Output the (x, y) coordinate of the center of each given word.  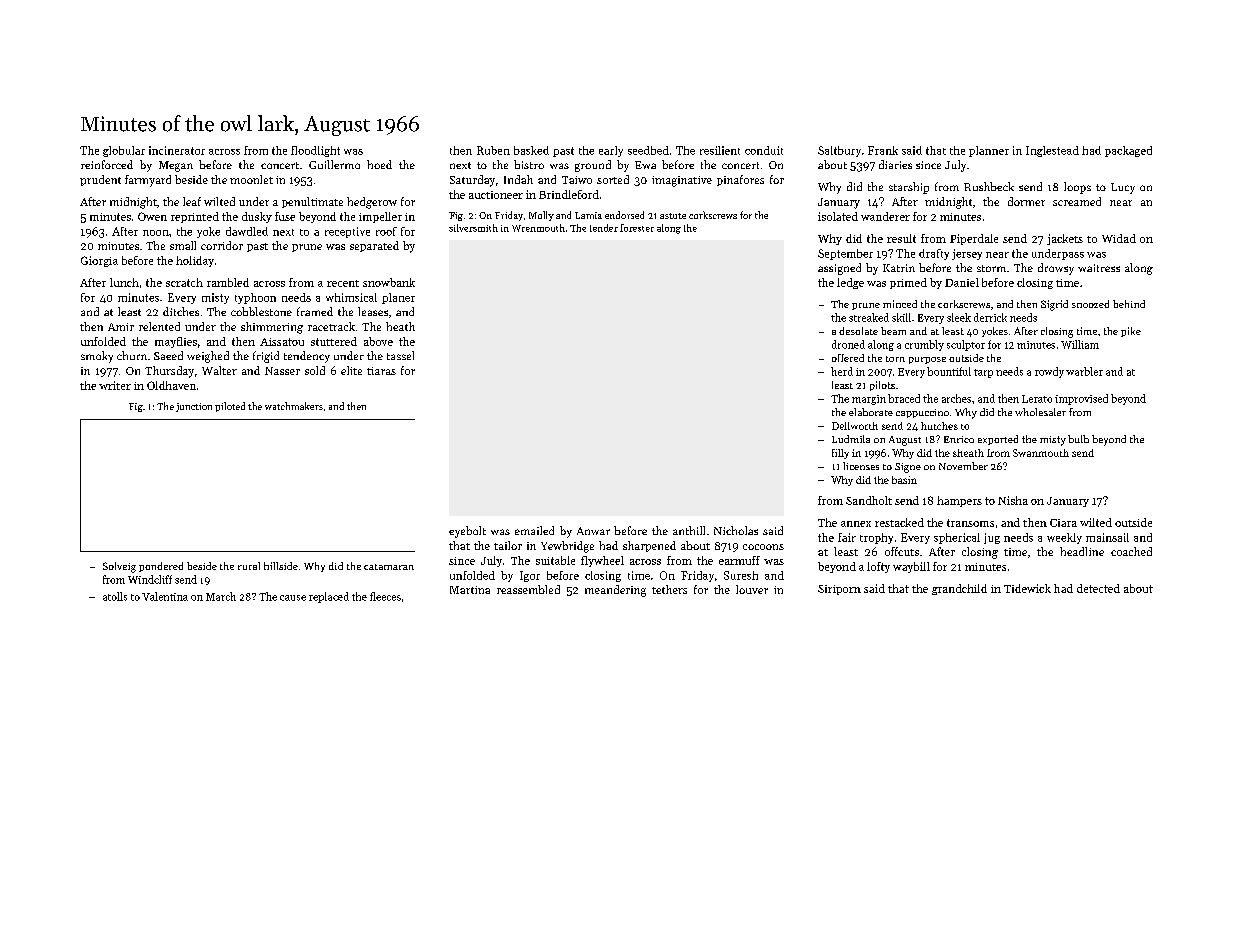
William (1080, 344)
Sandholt (869, 500)
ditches (181, 311)
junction (194, 407)
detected (1098, 588)
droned (848, 344)
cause (293, 598)
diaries (895, 164)
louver (752, 589)
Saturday (472, 181)
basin (904, 480)
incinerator (177, 150)
